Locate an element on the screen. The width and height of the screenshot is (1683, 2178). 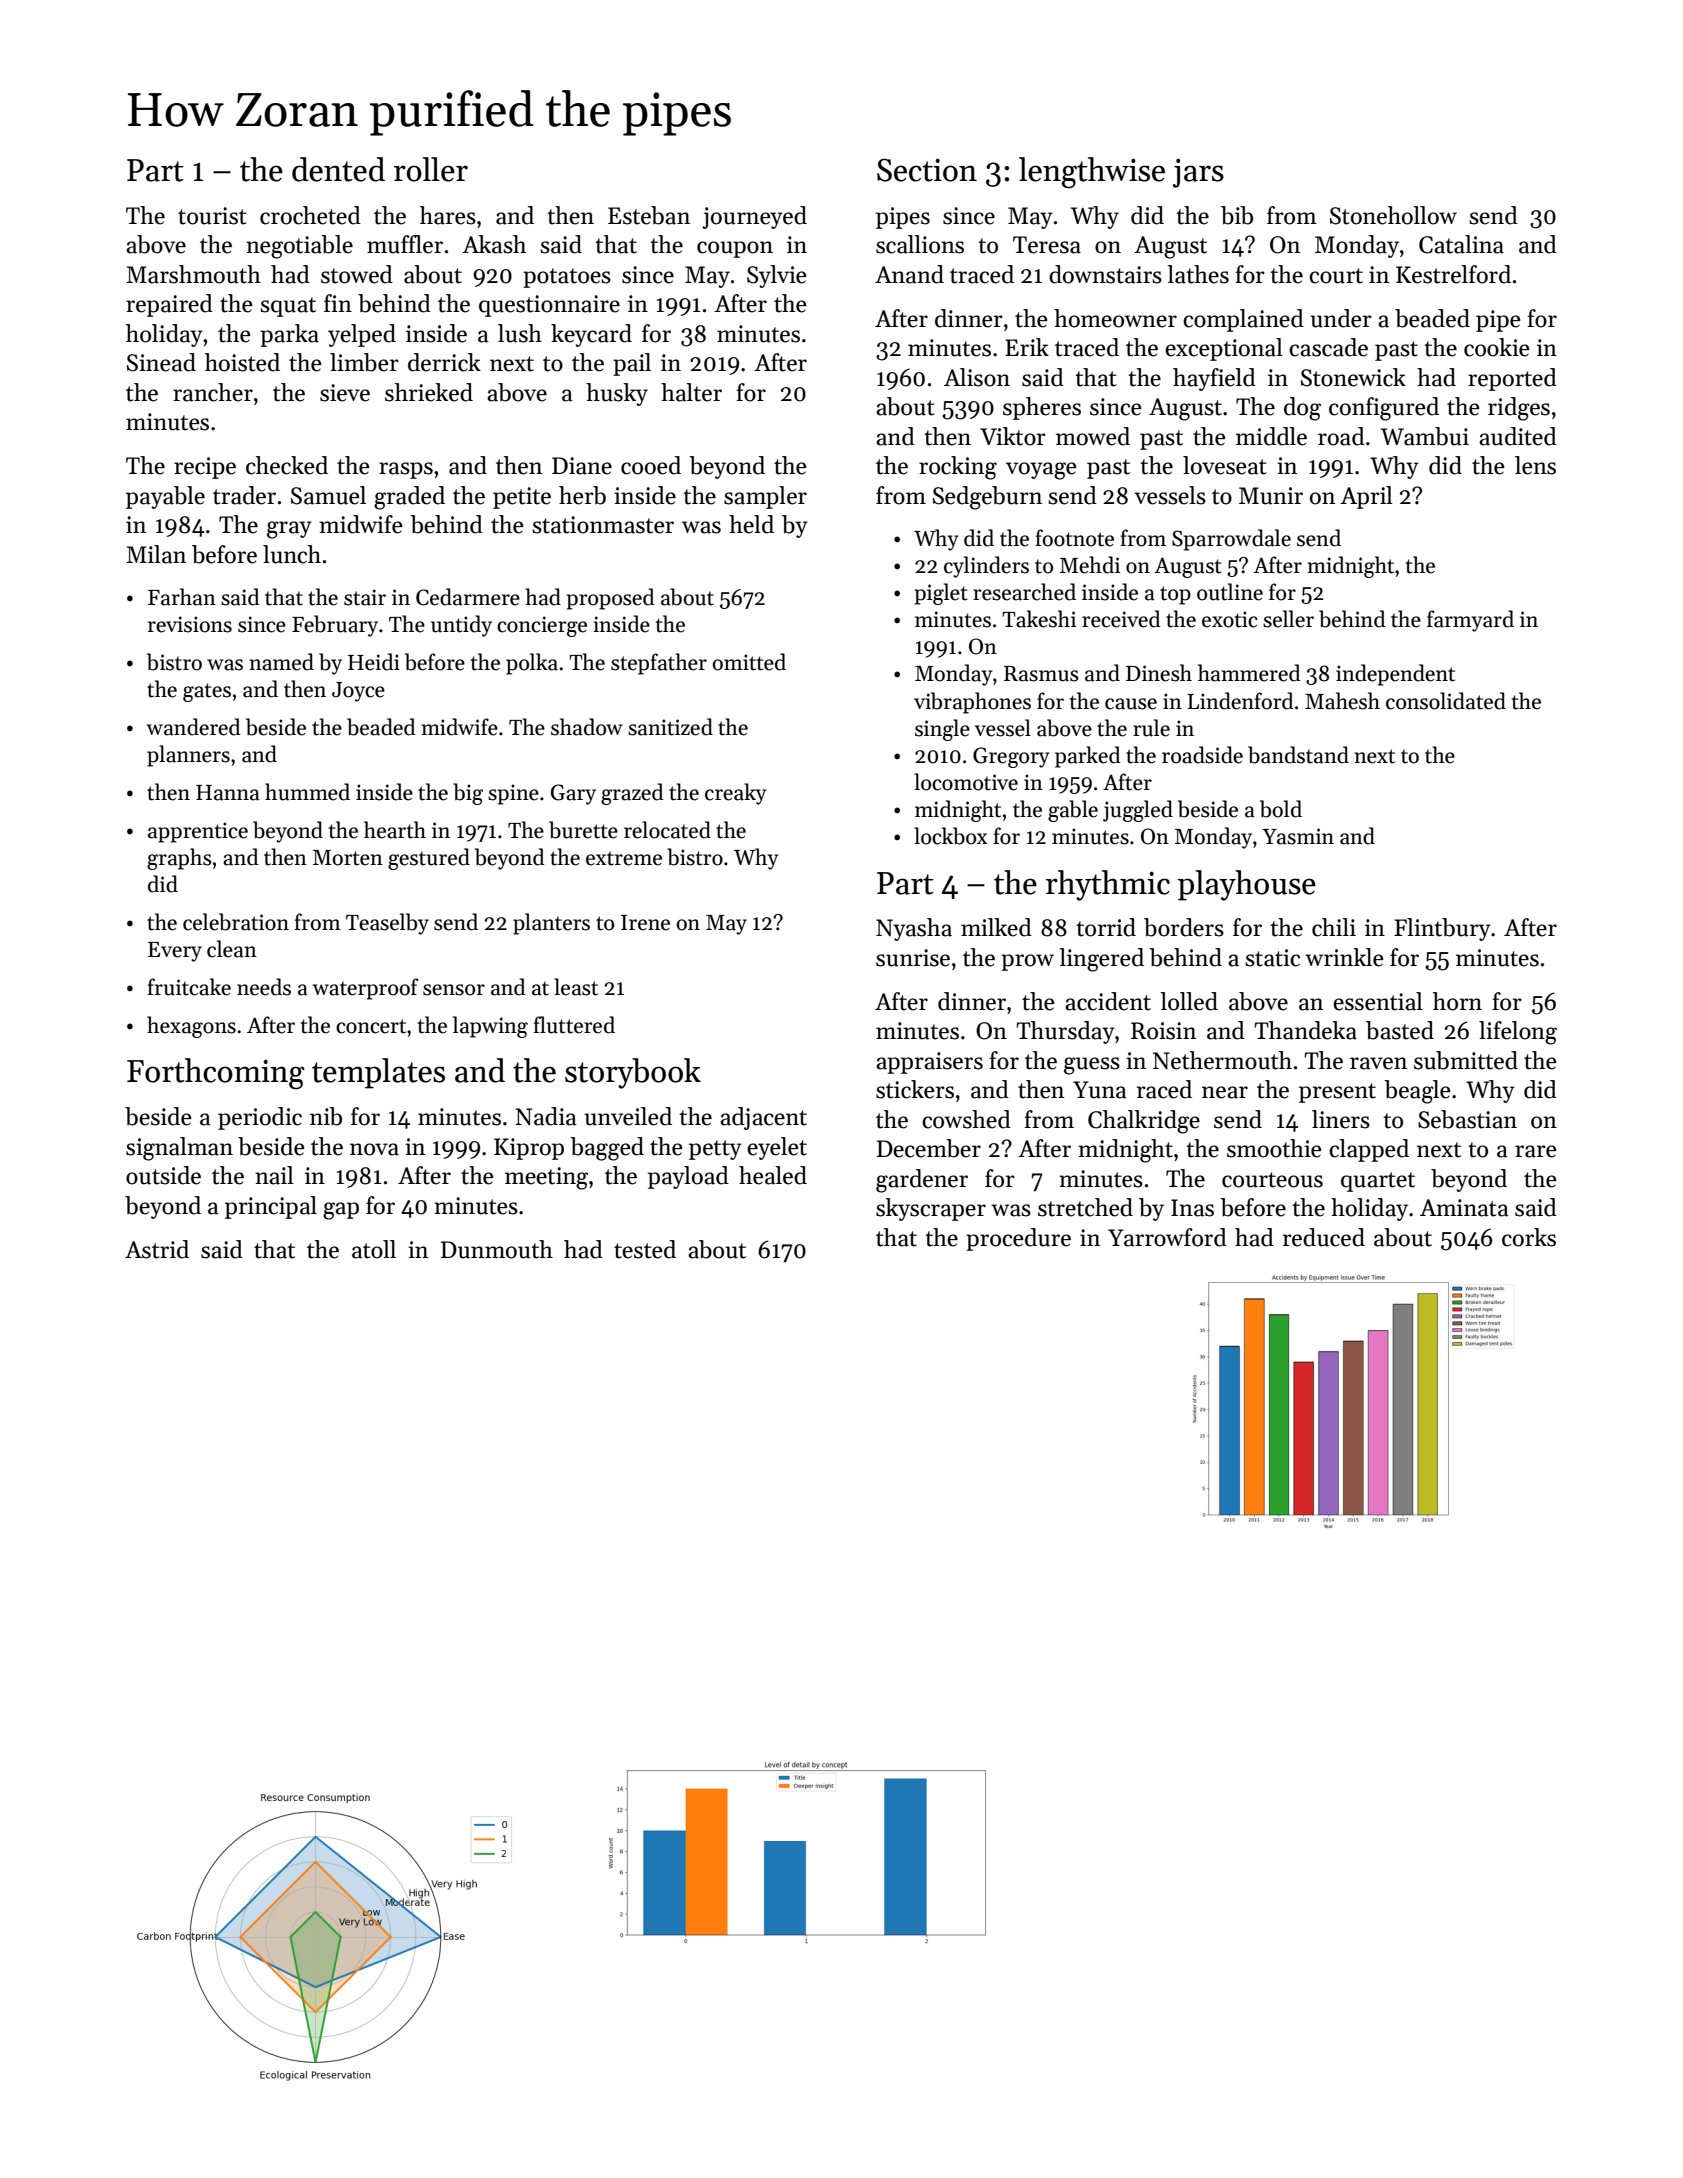
untidy is located at coordinates (461, 626).
